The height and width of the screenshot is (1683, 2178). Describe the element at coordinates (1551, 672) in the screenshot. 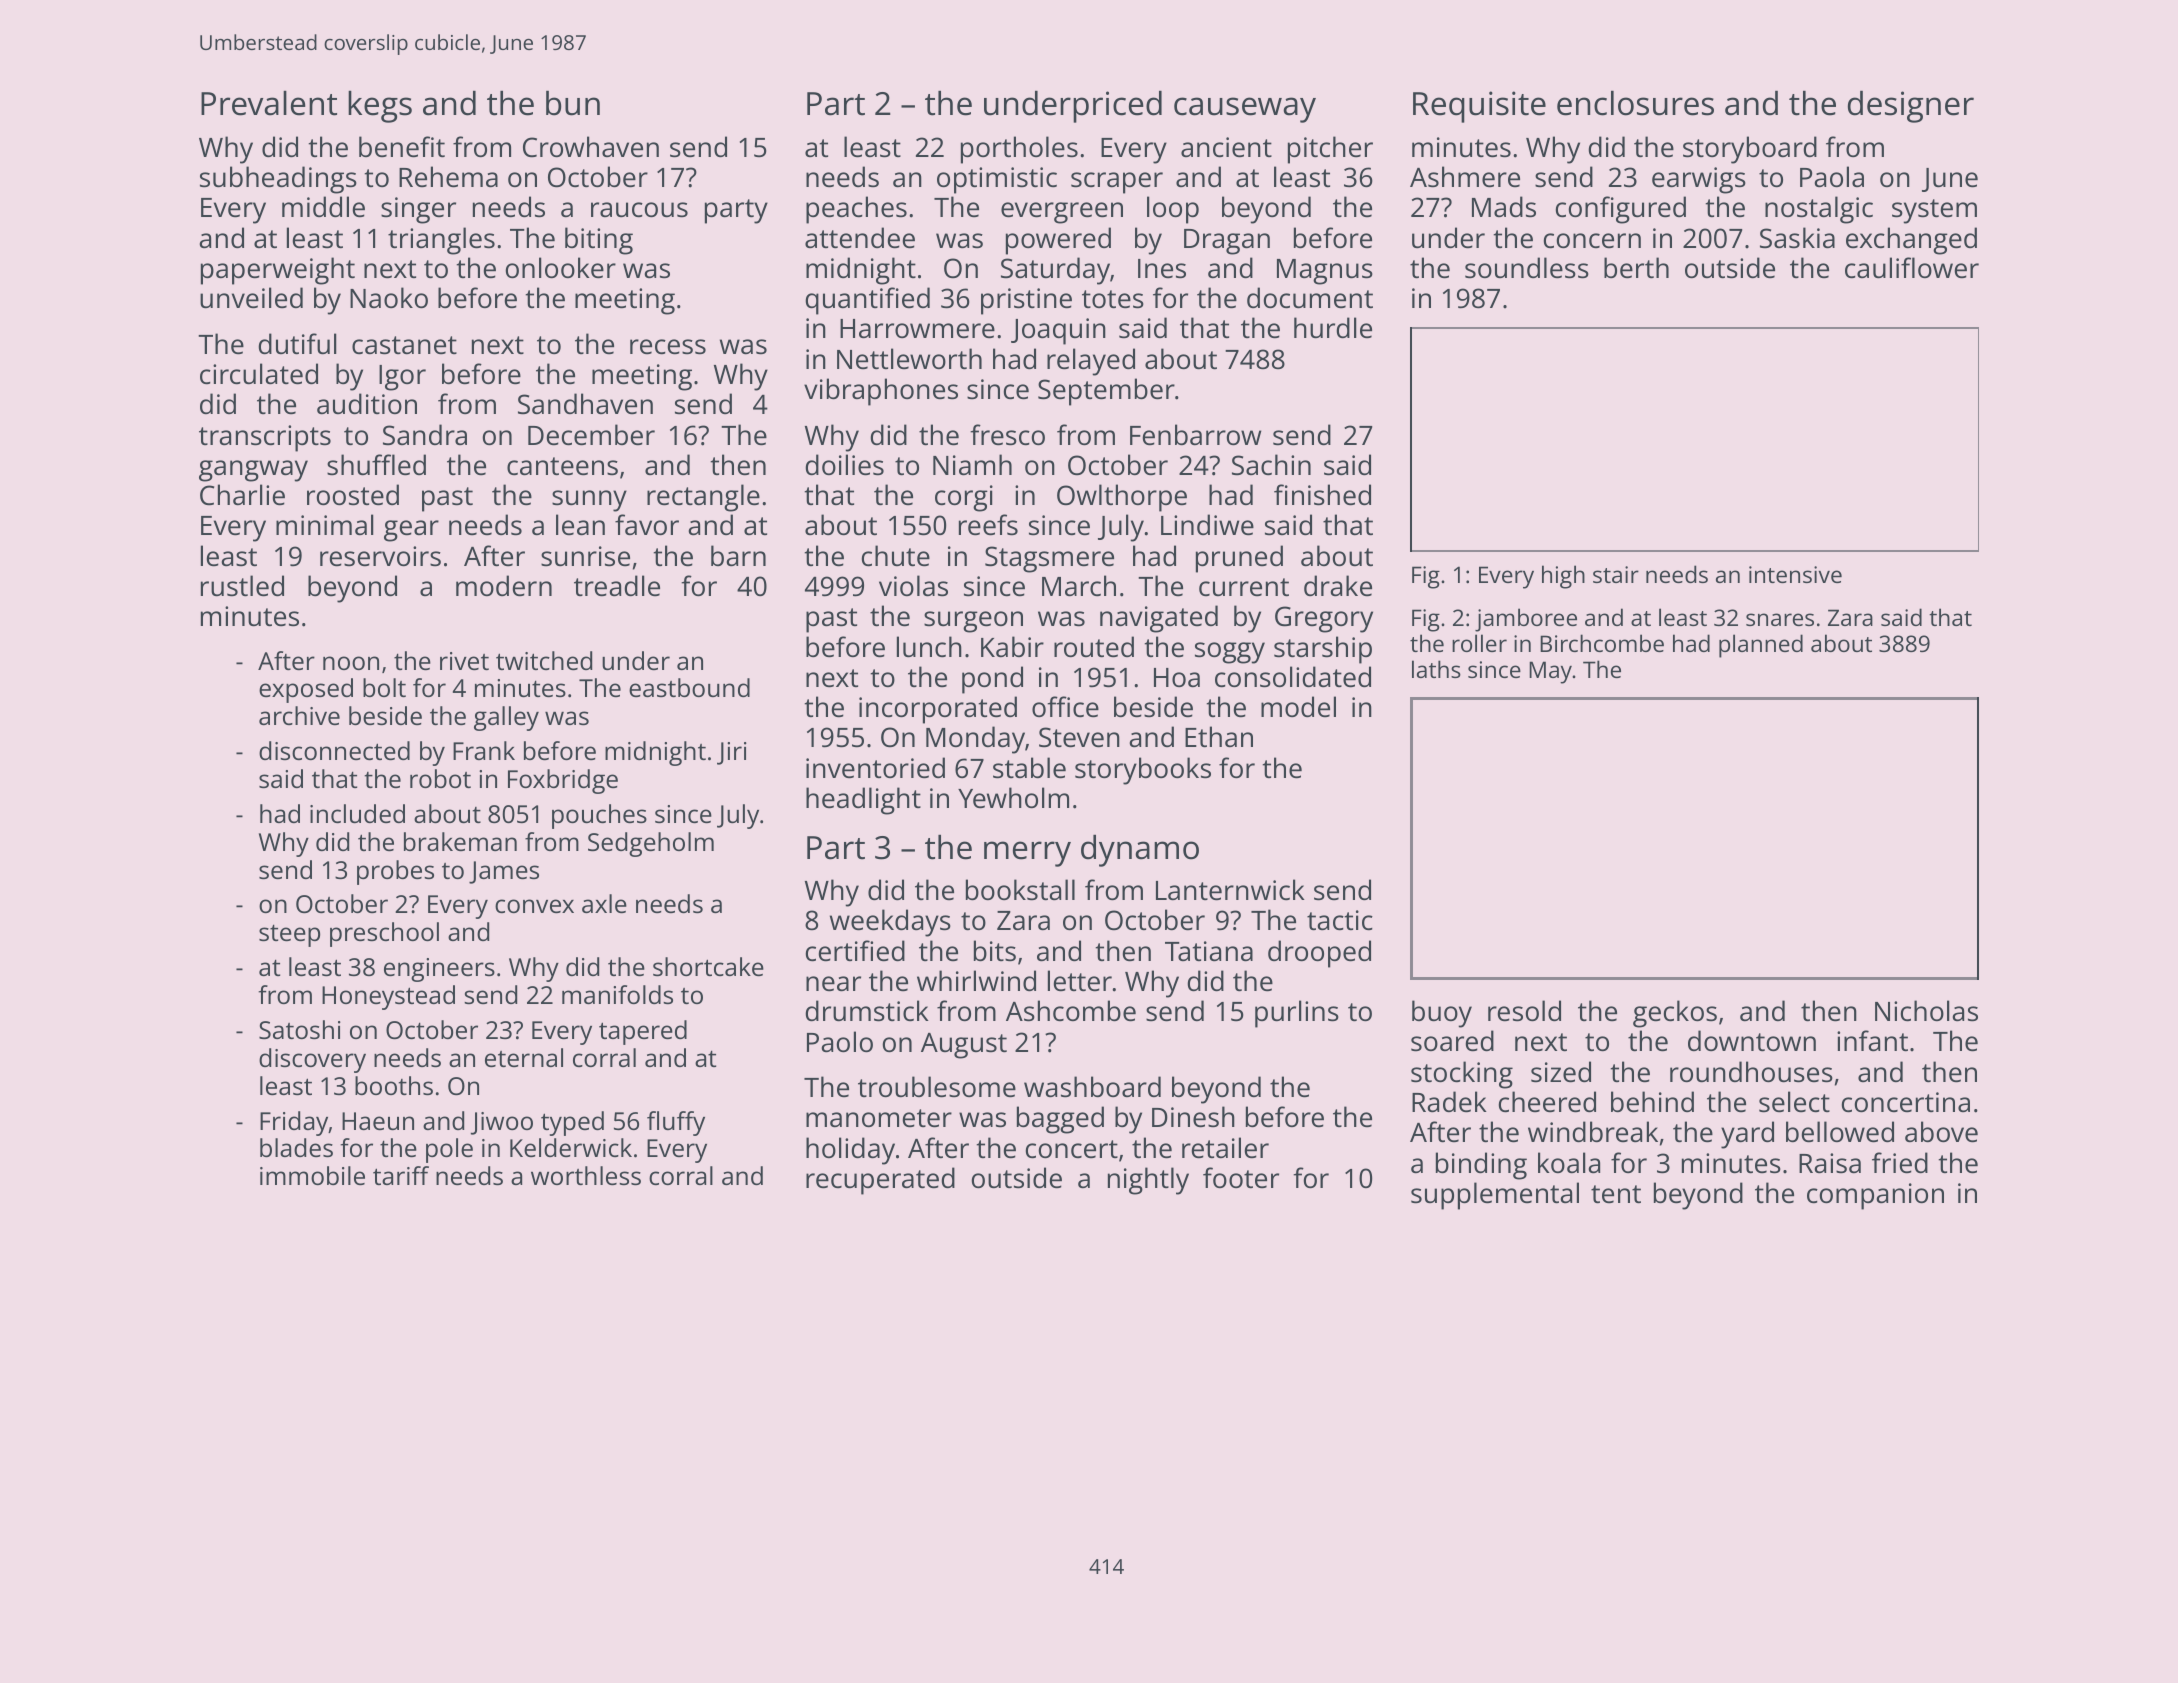

I see `May` at that location.
